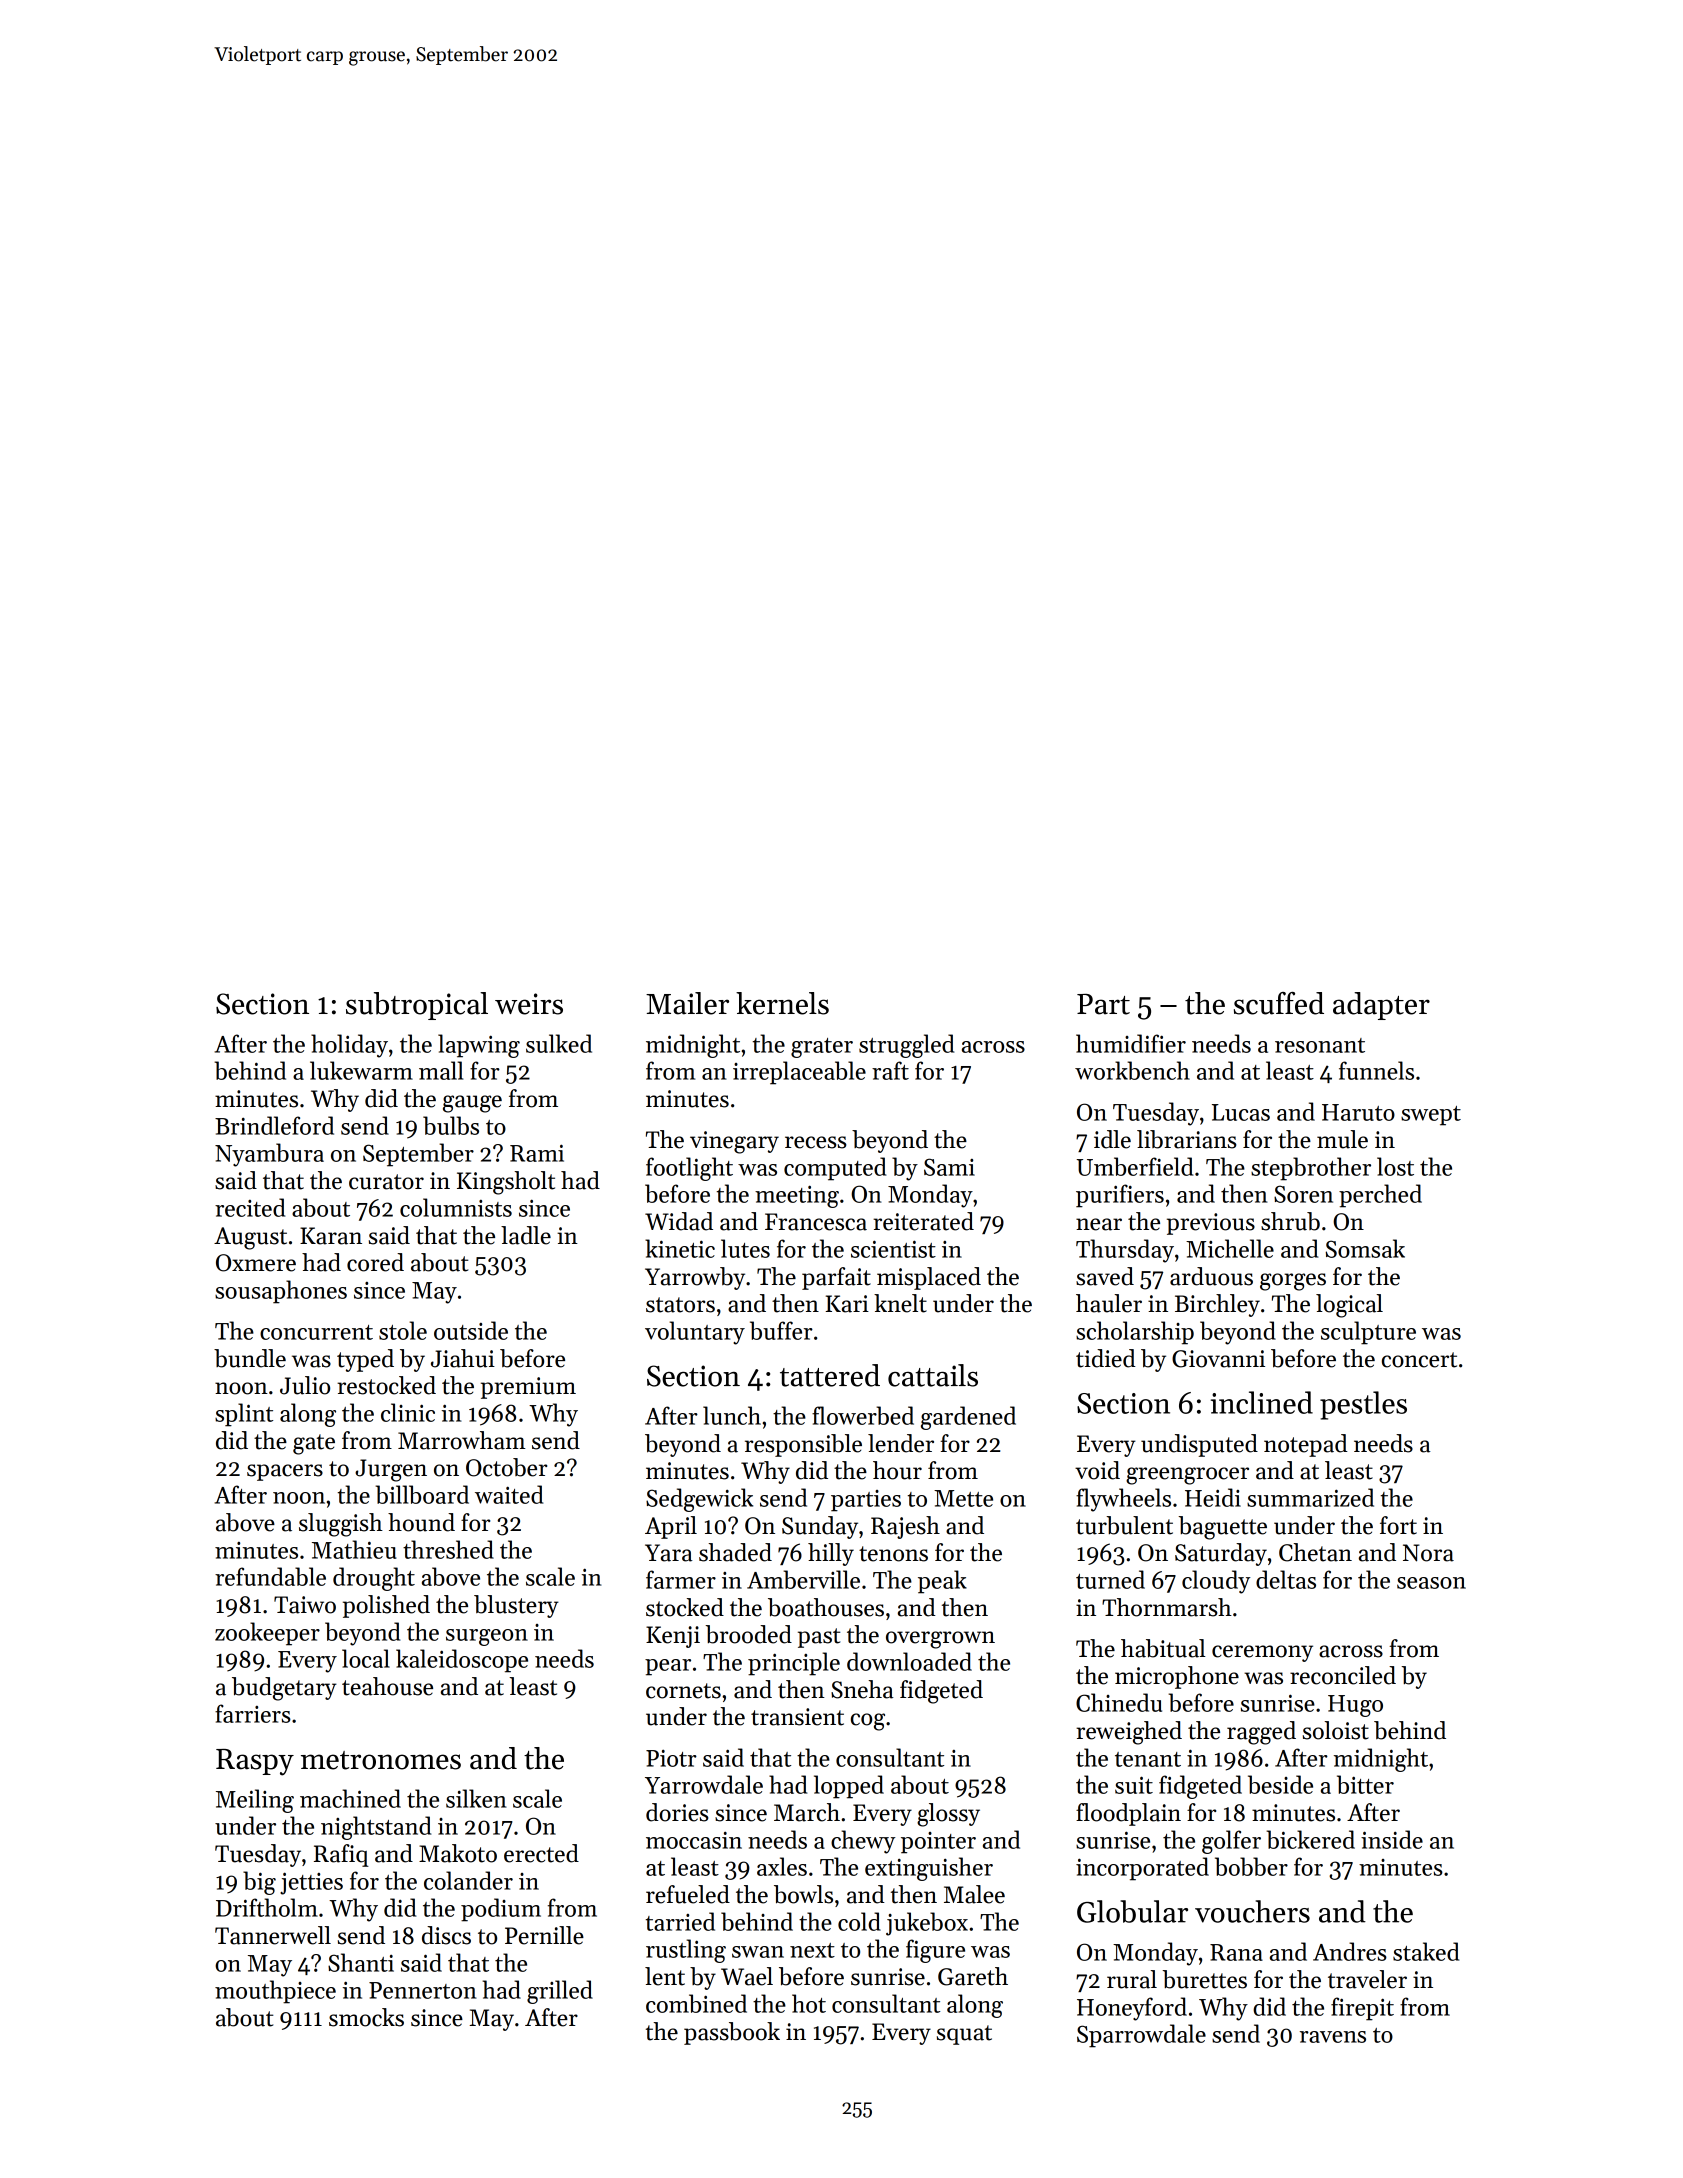  What do you see at coordinates (1131, 1043) in the screenshot?
I see `humidifier` at bounding box center [1131, 1043].
